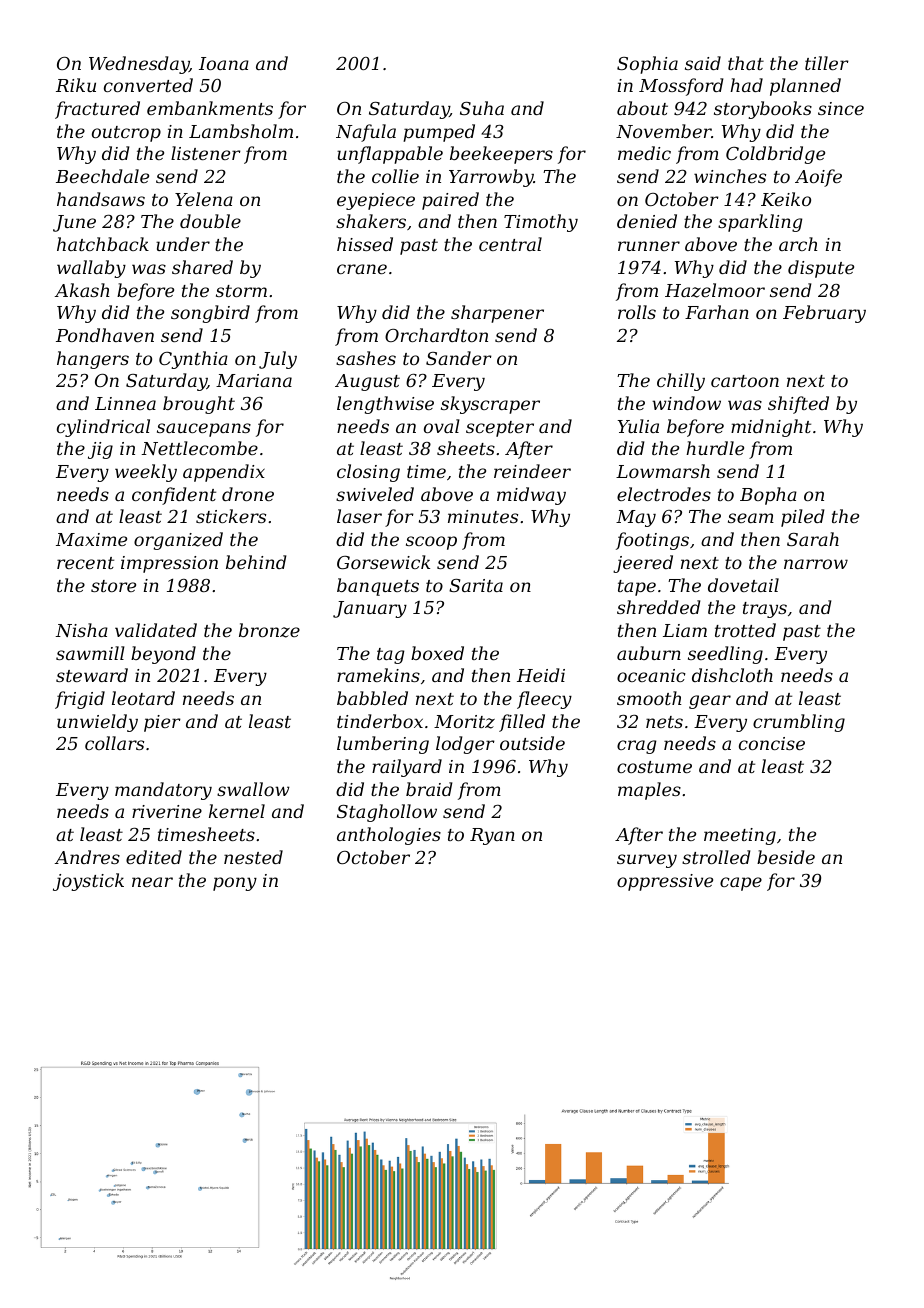  I want to click on Timothy, so click(541, 223).
